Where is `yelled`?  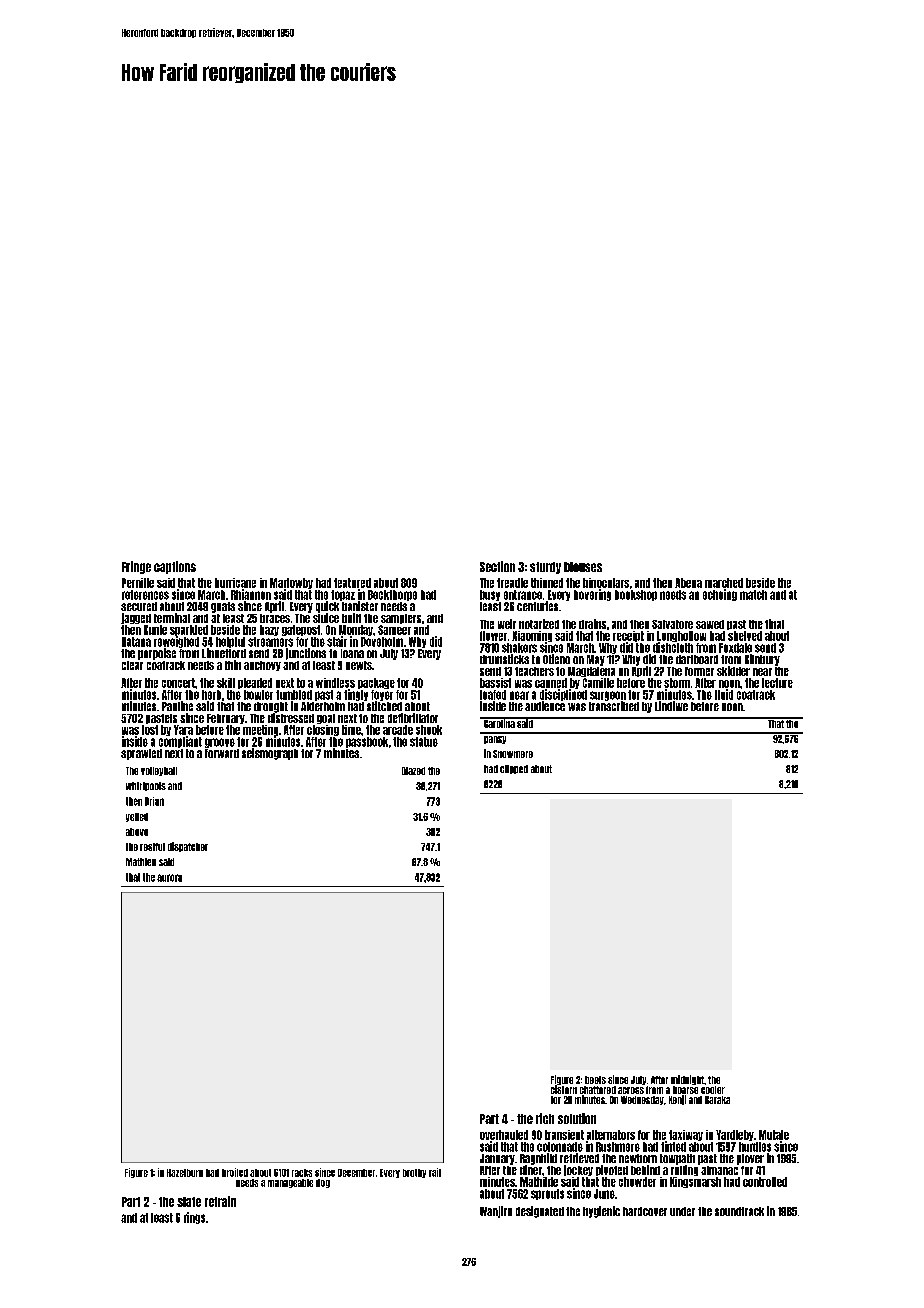 yelled is located at coordinates (137, 817).
